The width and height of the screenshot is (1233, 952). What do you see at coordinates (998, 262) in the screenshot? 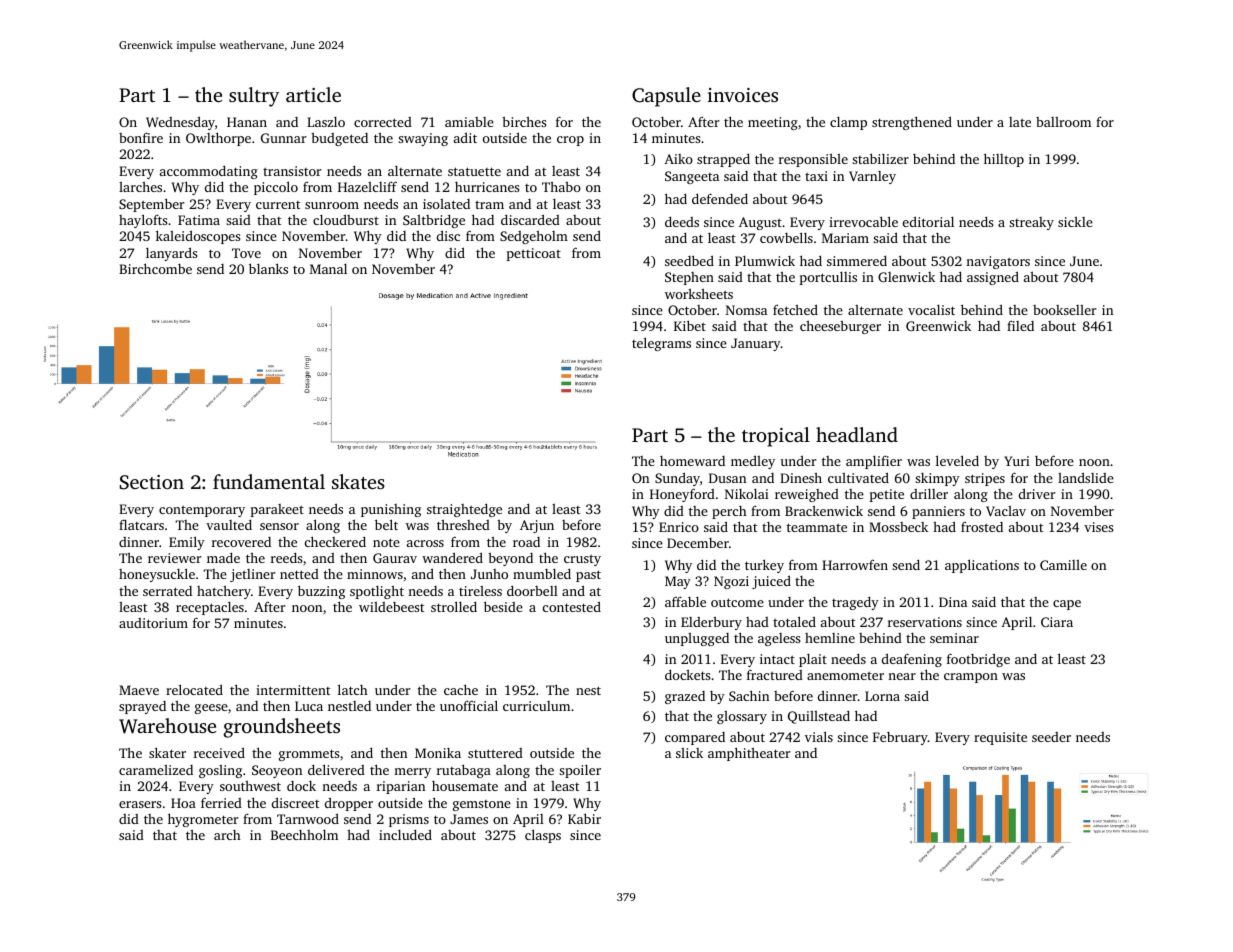
I see `navigators` at bounding box center [998, 262].
